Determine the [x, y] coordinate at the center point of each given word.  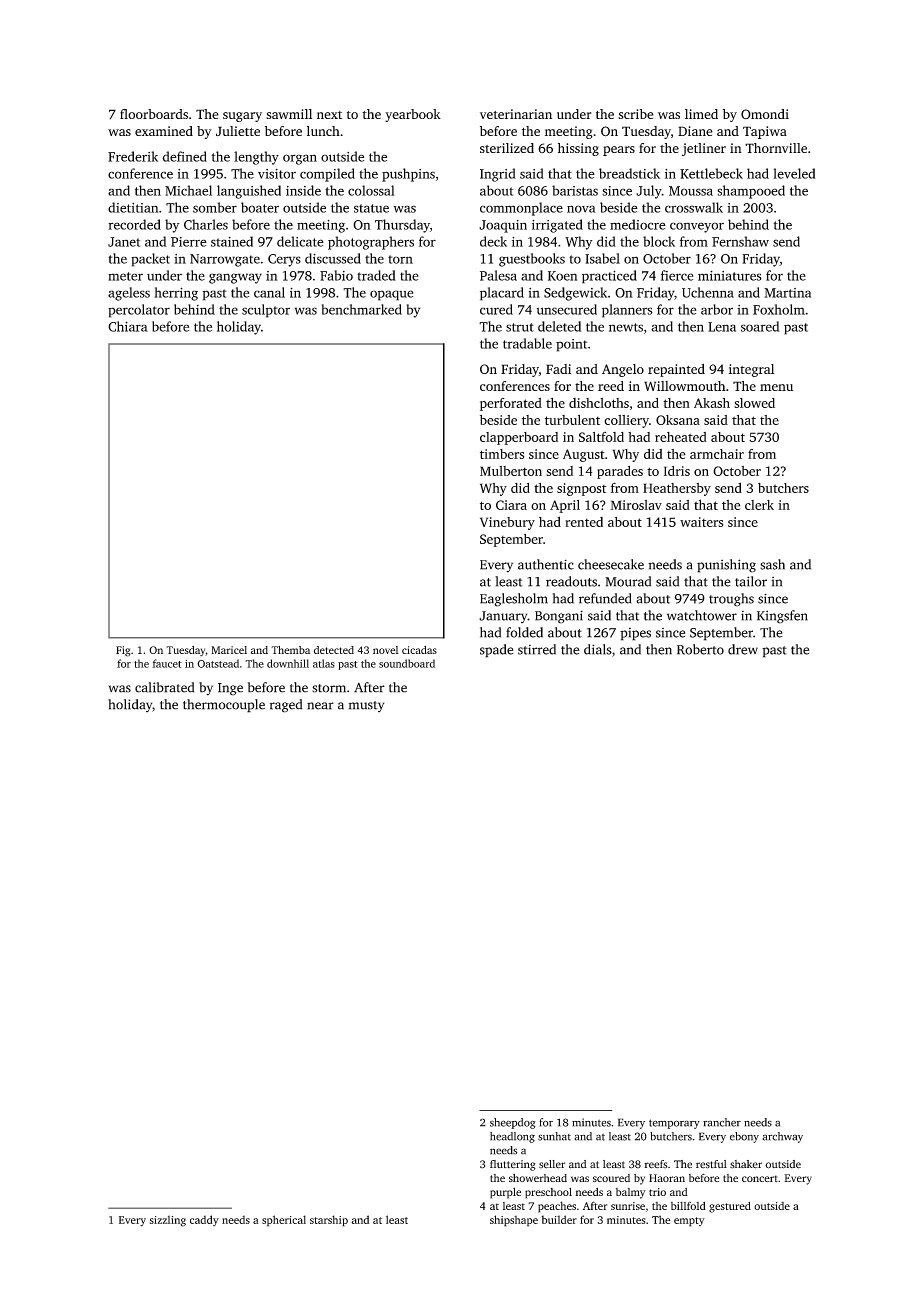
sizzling [168, 1221]
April [565, 506]
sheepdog [513, 1123]
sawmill [289, 114]
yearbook [413, 115]
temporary [674, 1124]
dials [598, 649]
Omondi [765, 114]
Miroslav [636, 505]
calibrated [164, 687]
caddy [204, 1220]
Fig [123, 651]
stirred [537, 649]
